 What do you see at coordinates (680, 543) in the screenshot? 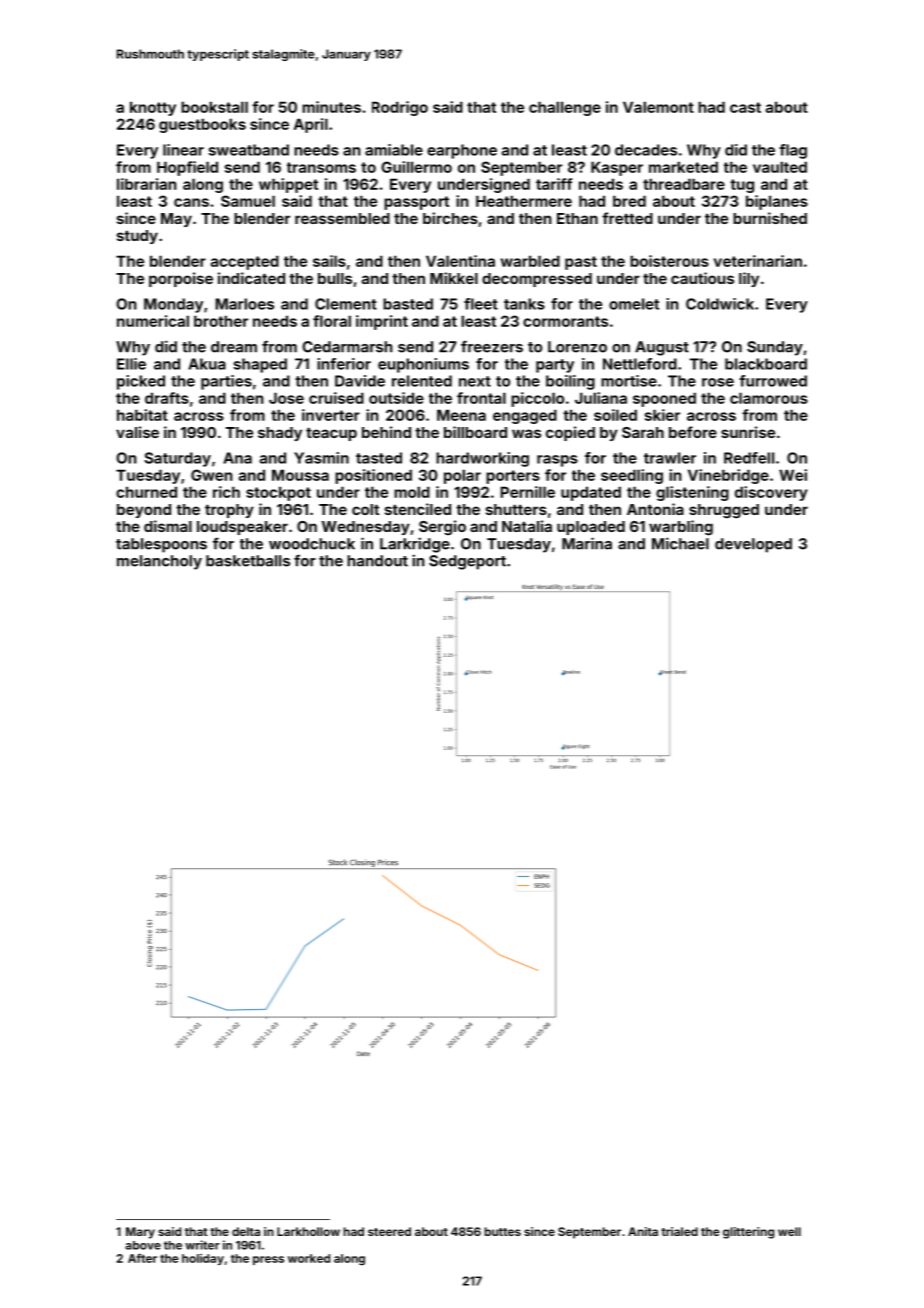
I see `Michael` at bounding box center [680, 543].
